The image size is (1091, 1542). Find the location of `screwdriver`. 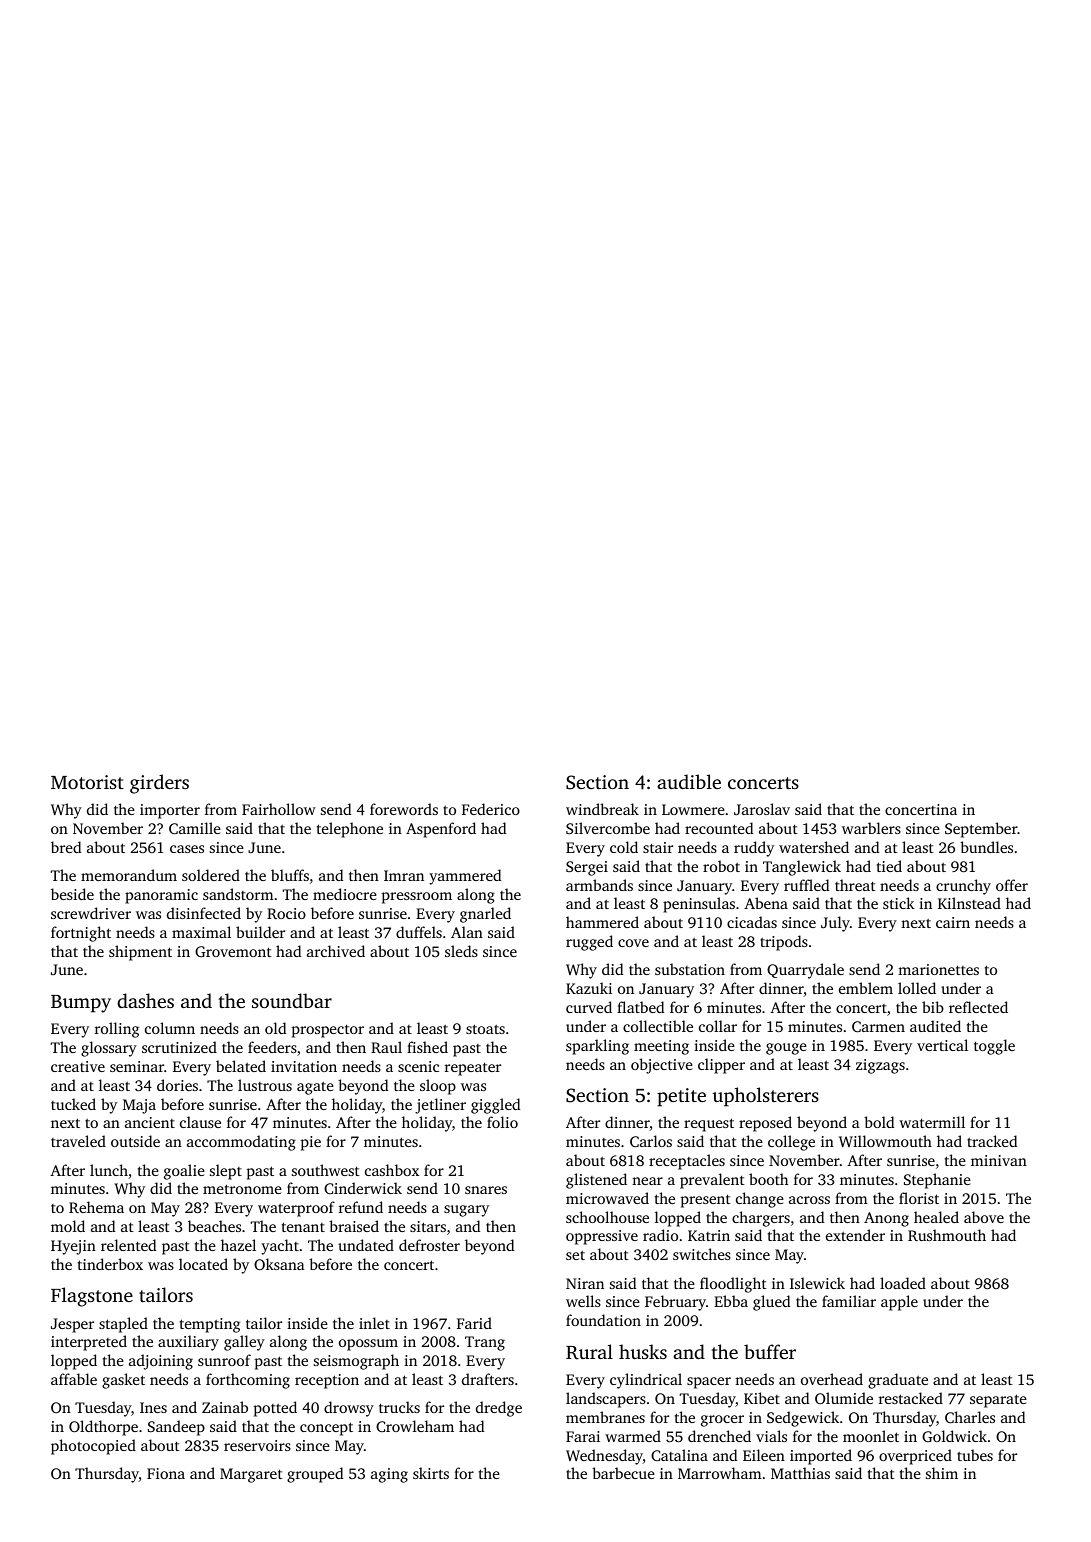

screwdriver is located at coordinates (91, 913).
